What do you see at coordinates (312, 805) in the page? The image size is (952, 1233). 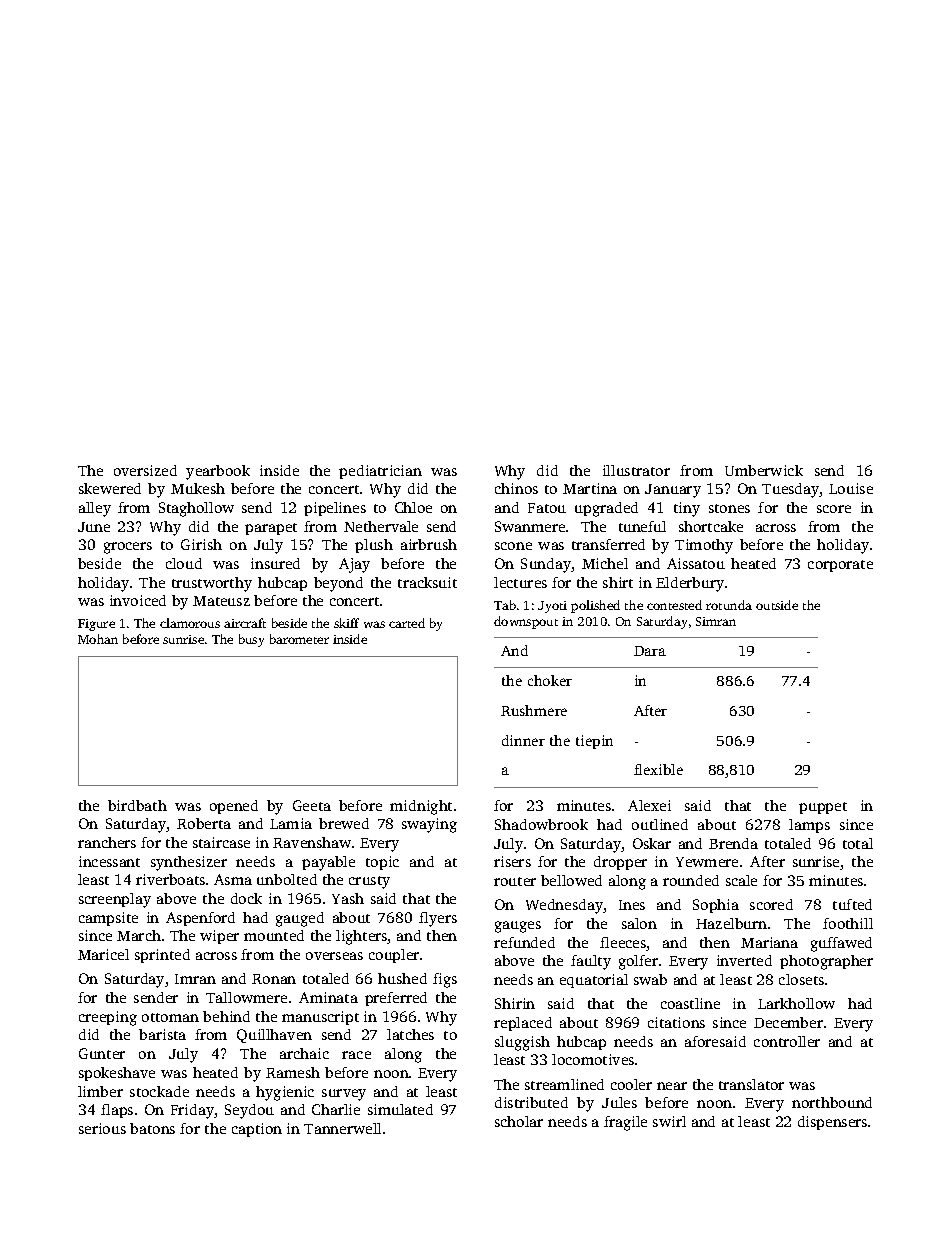 I see `Geeta` at bounding box center [312, 805].
